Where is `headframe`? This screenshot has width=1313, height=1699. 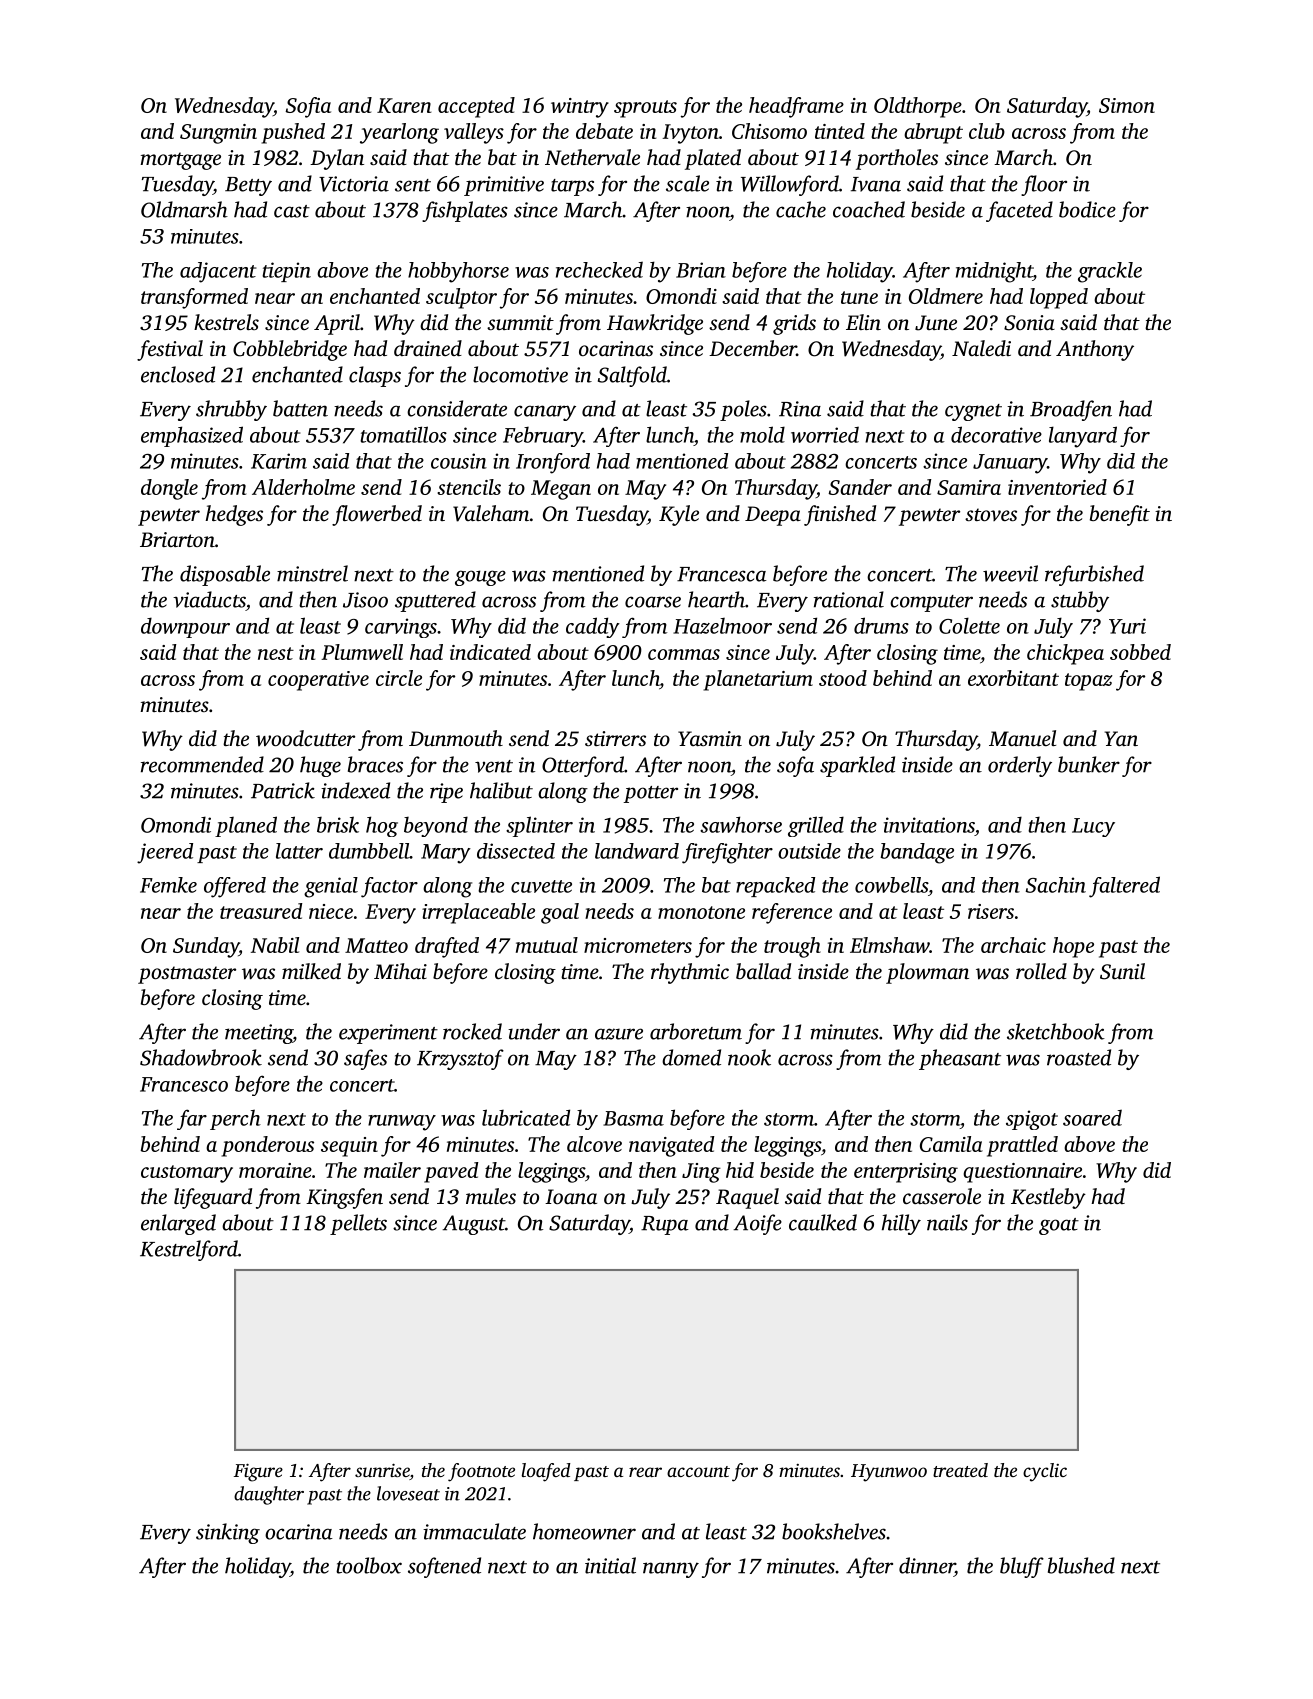
headframe is located at coordinates (796, 107).
